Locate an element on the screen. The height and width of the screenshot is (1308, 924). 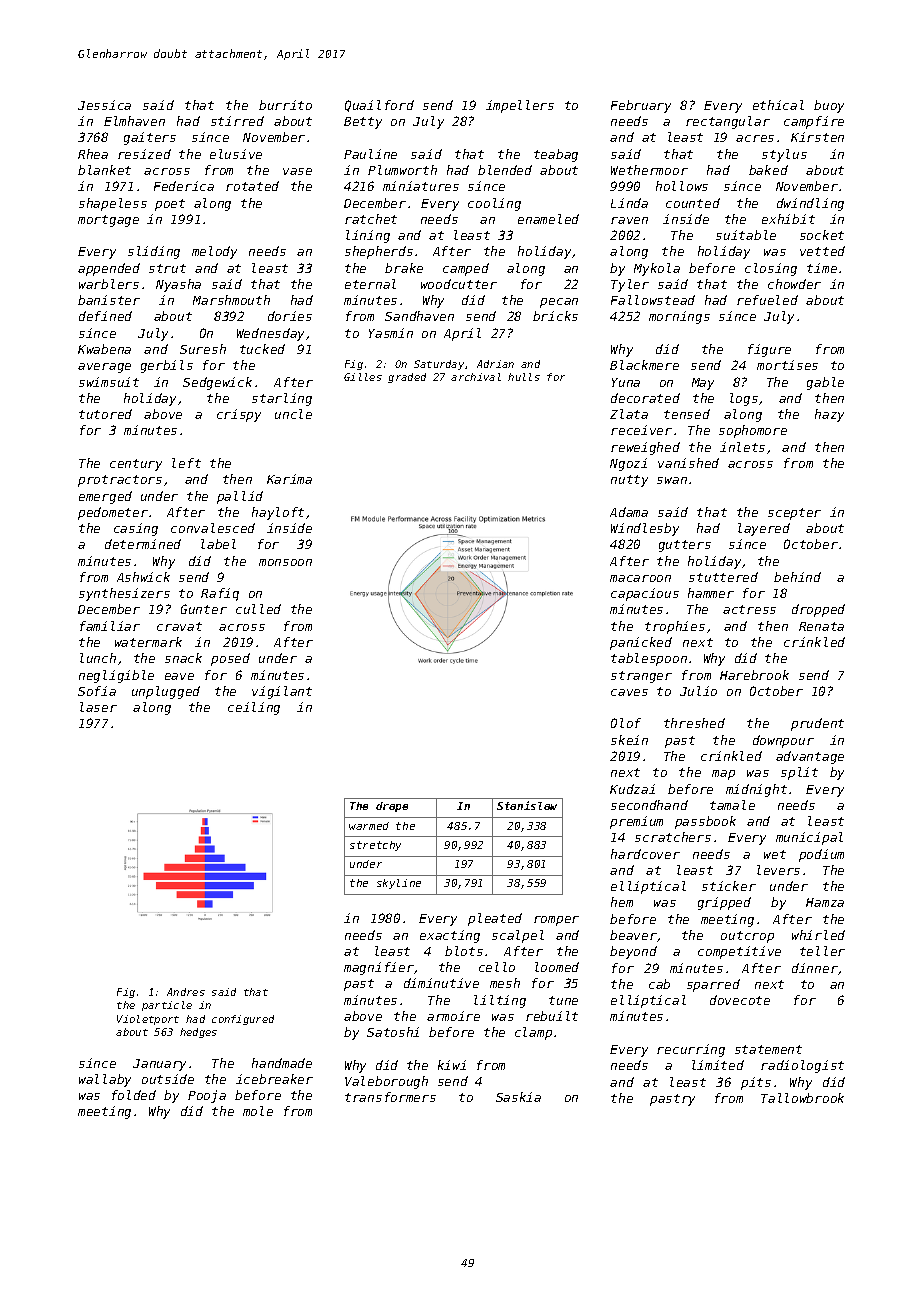
Kwabena is located at coordinates (104, 349).
